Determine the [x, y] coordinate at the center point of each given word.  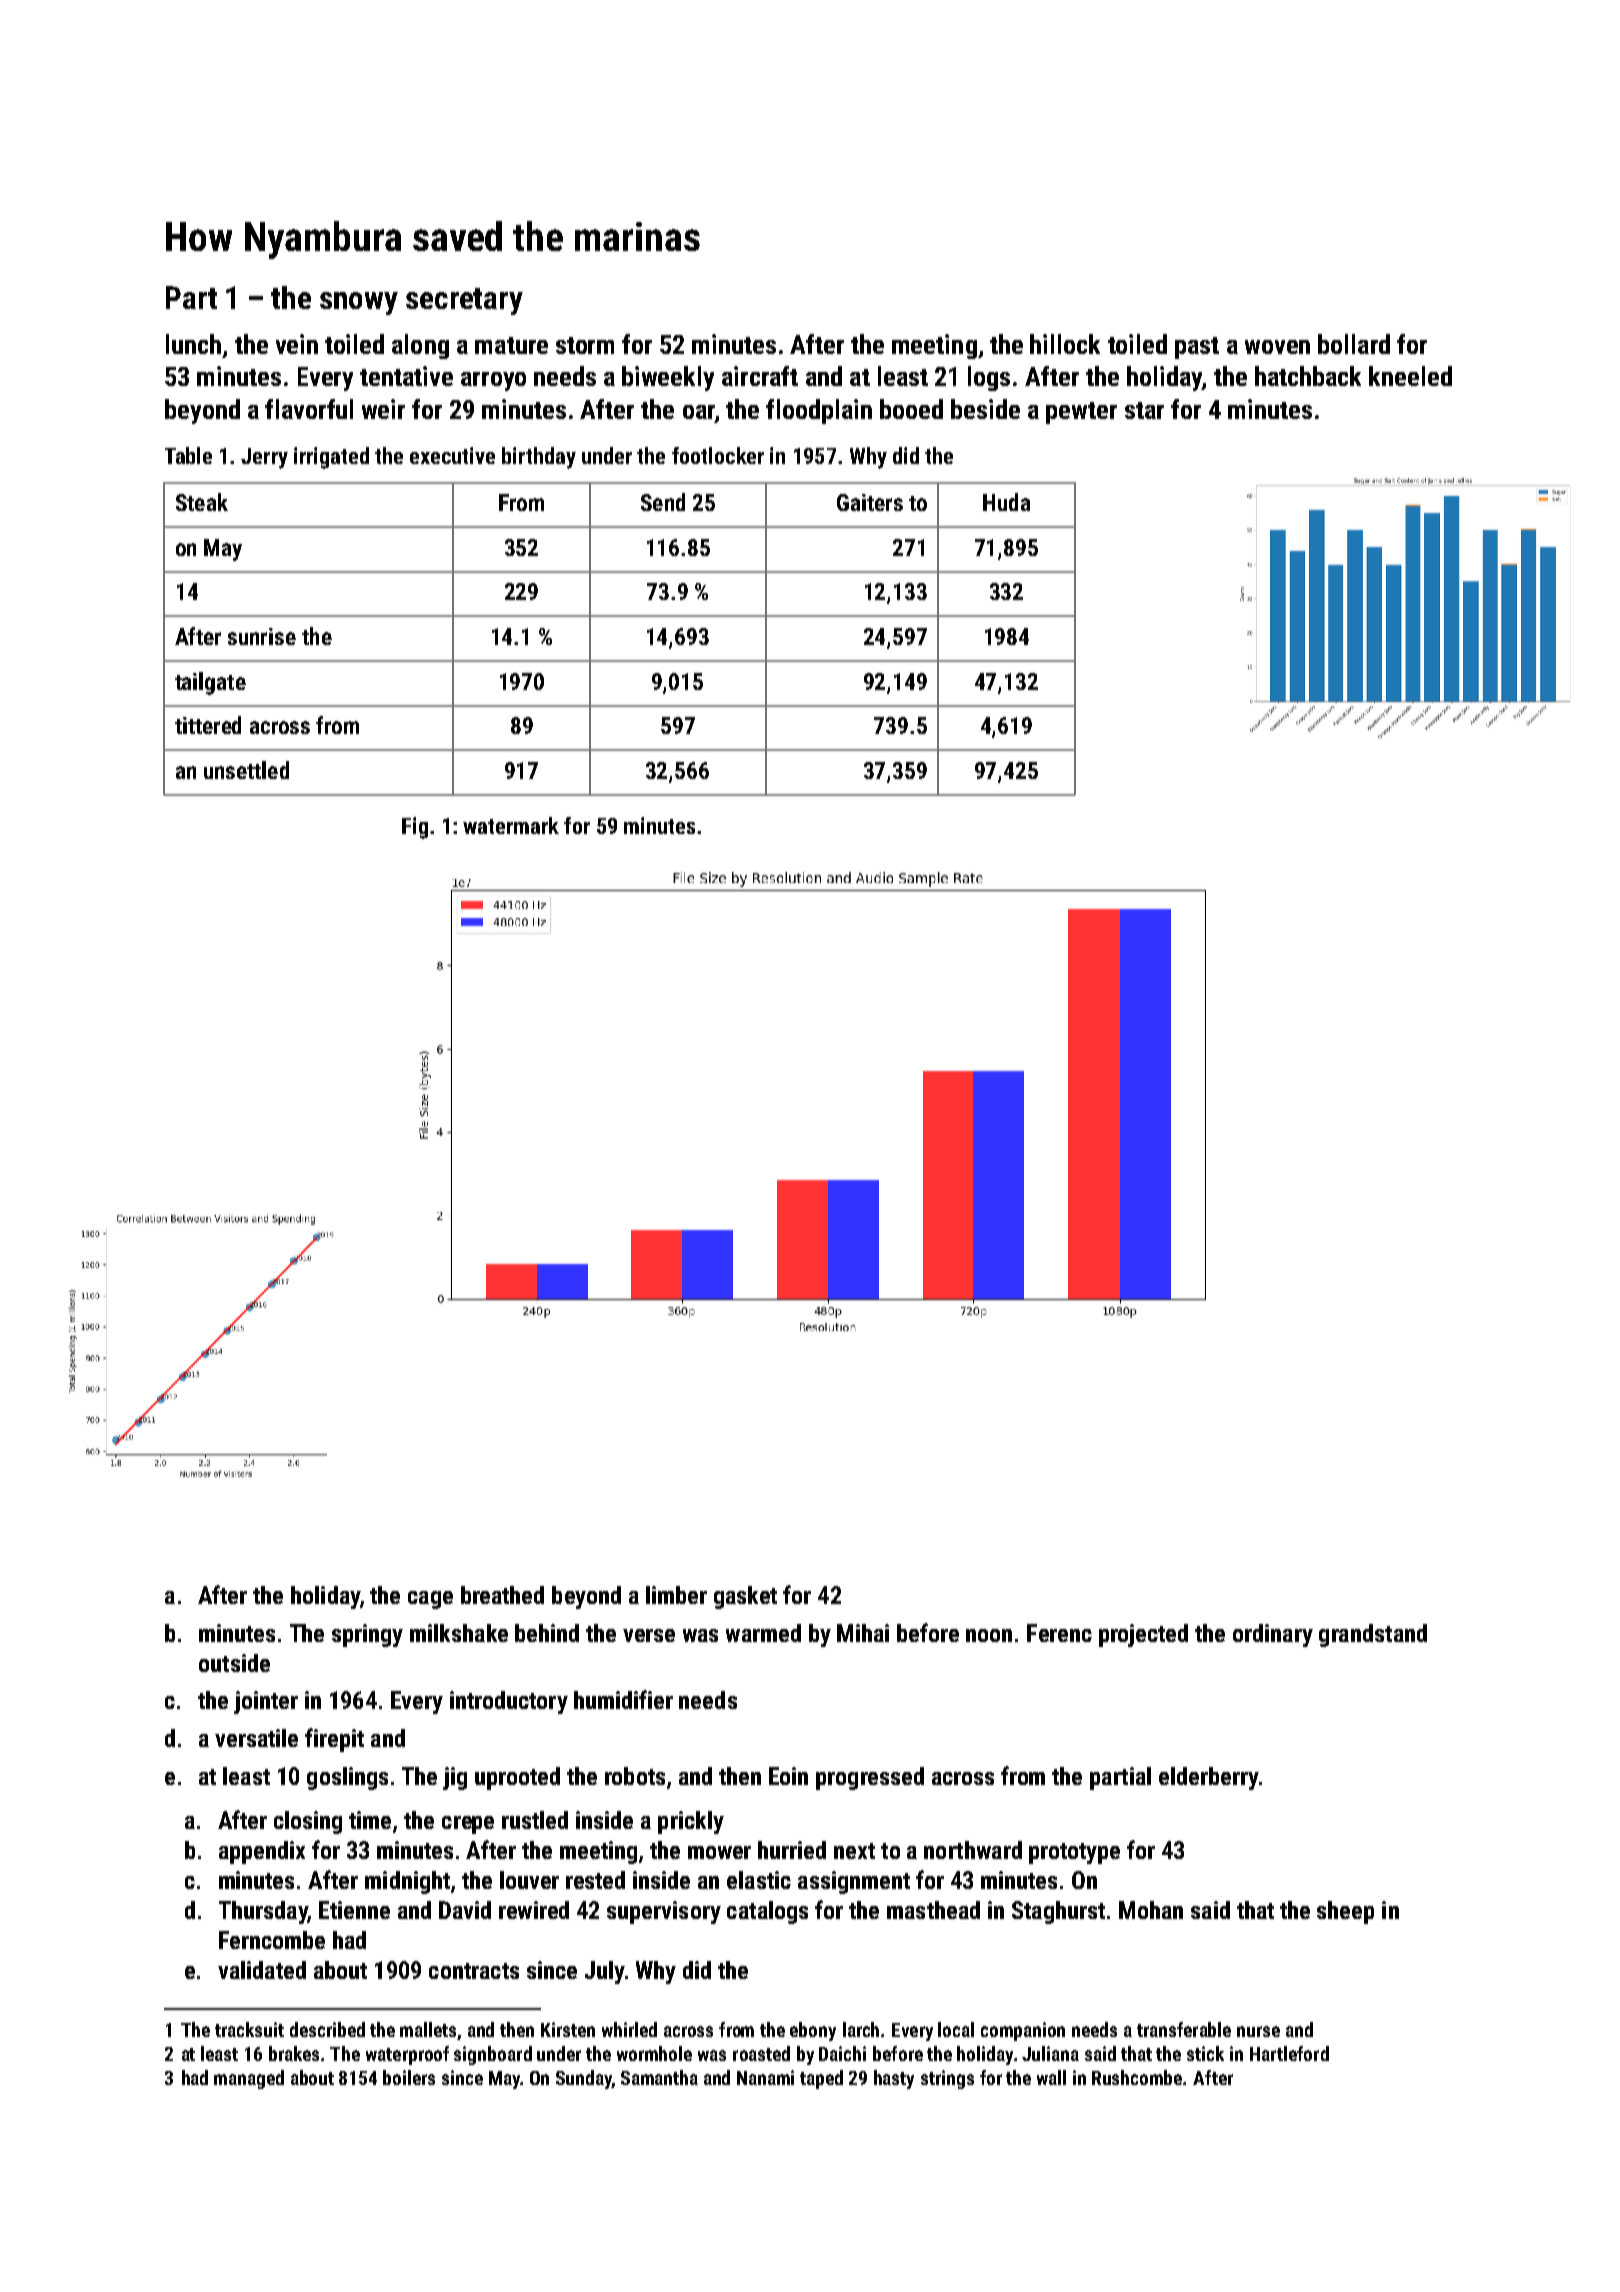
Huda [1006, 502]
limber [676, 1595]
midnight [407, 1882]
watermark [511, 825]
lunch [193, 344]
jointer [266, 1702]
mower [719, 1852]
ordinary [1273, 1635]
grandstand [1373, 1635]
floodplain [819, 411]
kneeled [1410, 376]
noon [989, 1635]
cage [430, 1600]
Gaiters [870, 502]
